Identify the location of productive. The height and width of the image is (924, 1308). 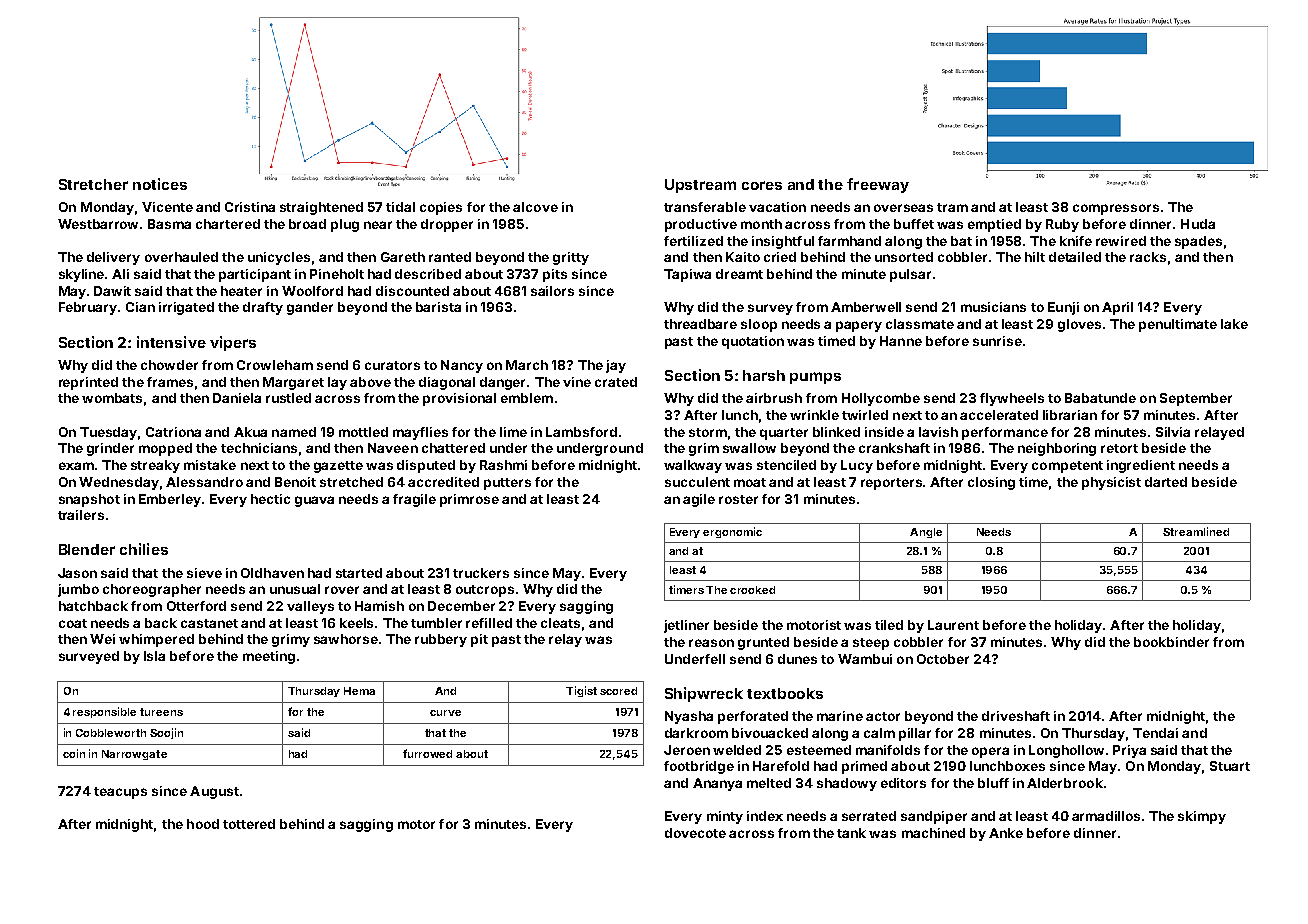
(701, 225).
